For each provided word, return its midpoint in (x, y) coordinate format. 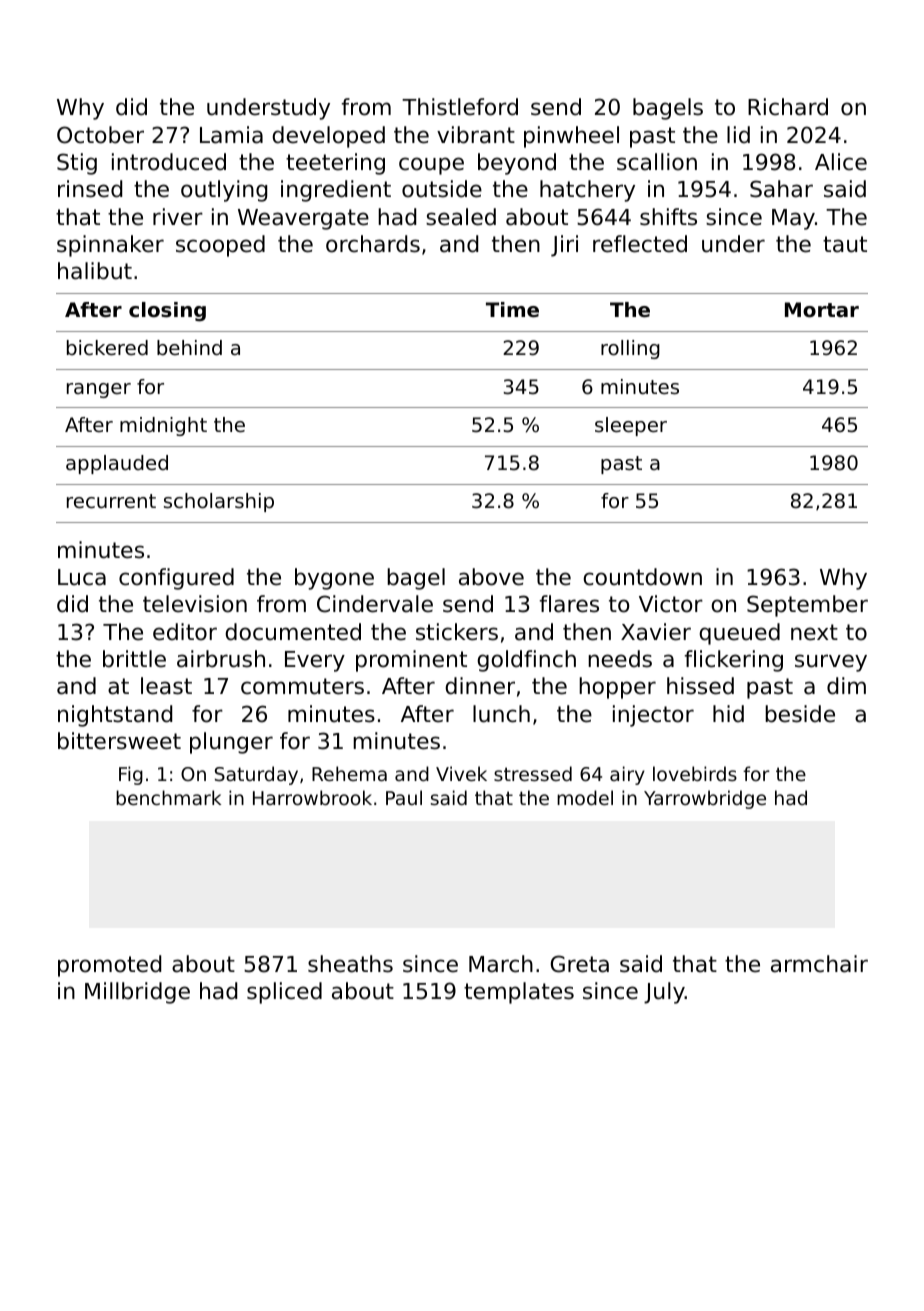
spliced (284, 993)
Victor (671, 604)
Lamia (231, 135)
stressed (533, 773)
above (491, 577)
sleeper (631, 426)
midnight (163, 426)
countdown (643, 577)
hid (728, 714)
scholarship (219, 502)
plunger (231, 743)
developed (328, 137)
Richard (788, 107)
